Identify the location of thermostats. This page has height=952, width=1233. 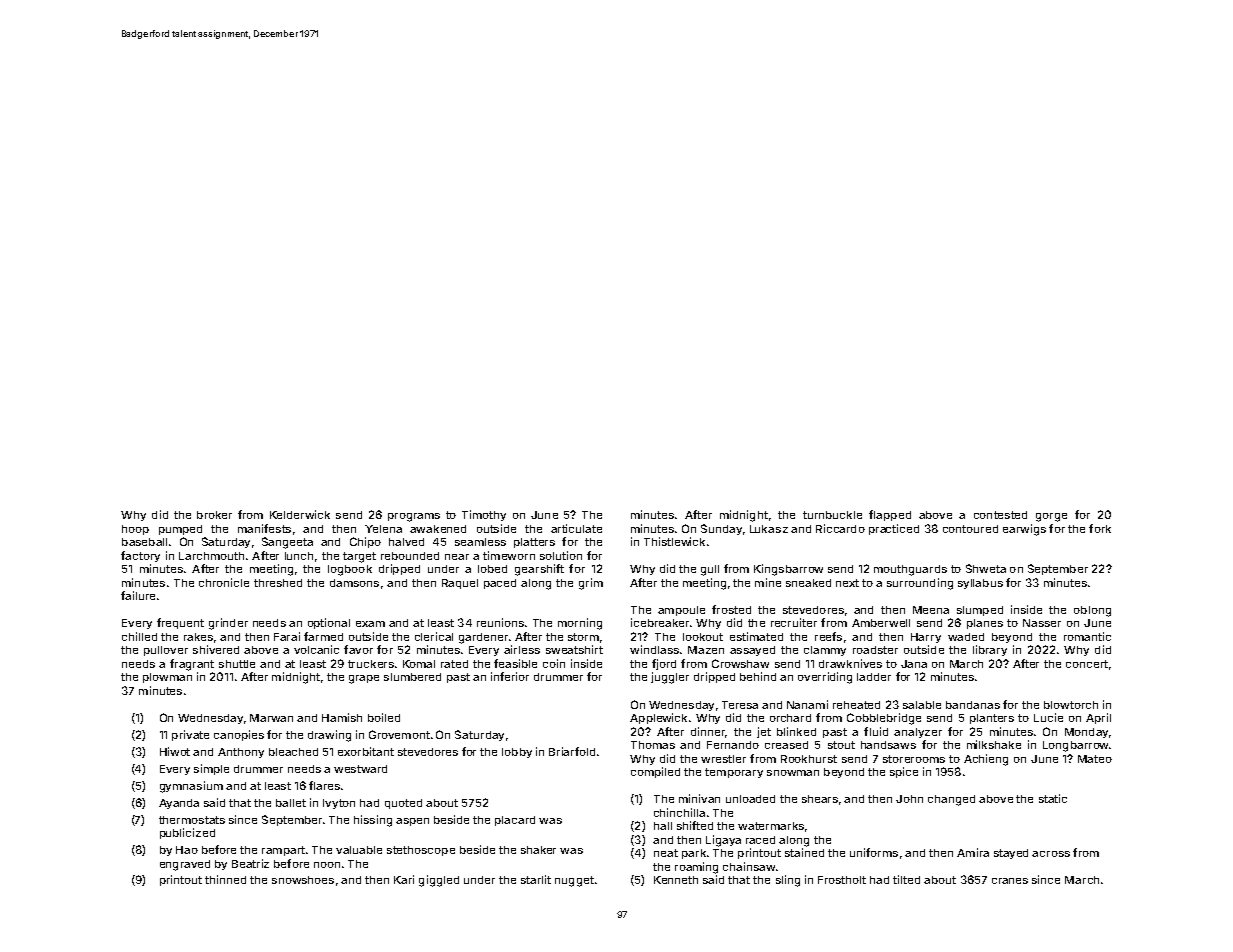
(192, 820).
